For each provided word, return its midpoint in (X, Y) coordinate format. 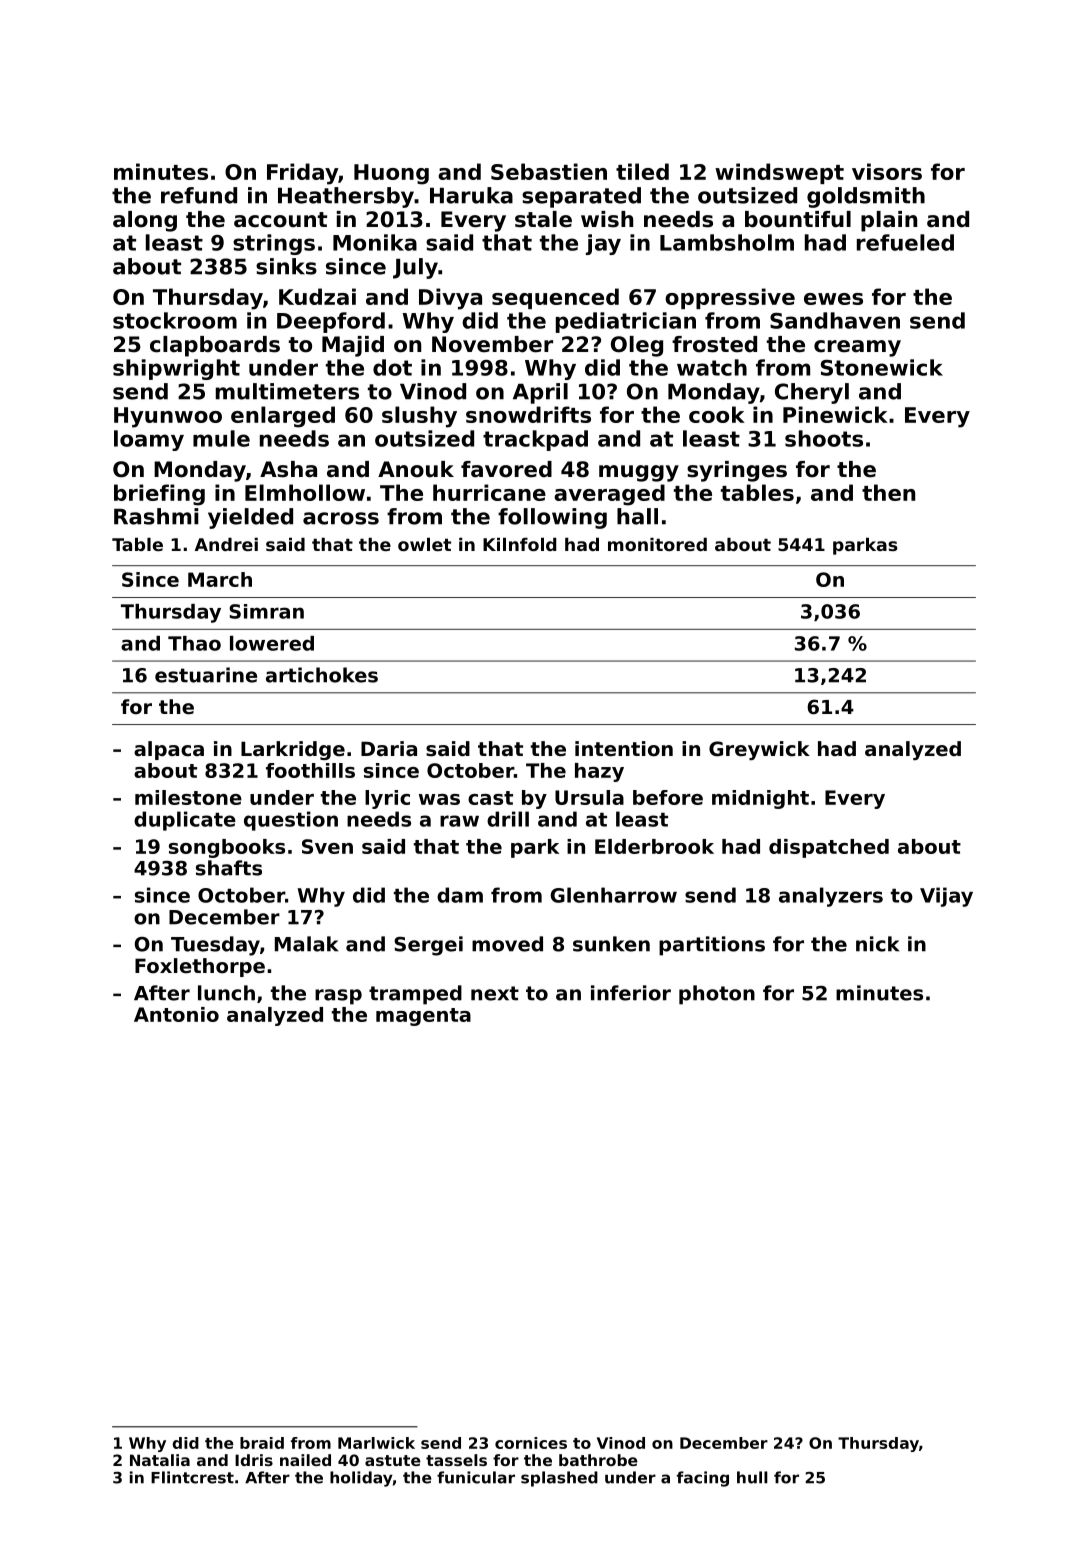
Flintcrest (192, 1477)
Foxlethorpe (200, 967)
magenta (423, 1017)
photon (717, 995)
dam (460, 895)
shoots (824, 438)
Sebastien (549, 171)
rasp (338, 997)
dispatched (829, 848)
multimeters (287, 391)
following (552, 518)
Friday (302, 174)
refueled (905, 242)
